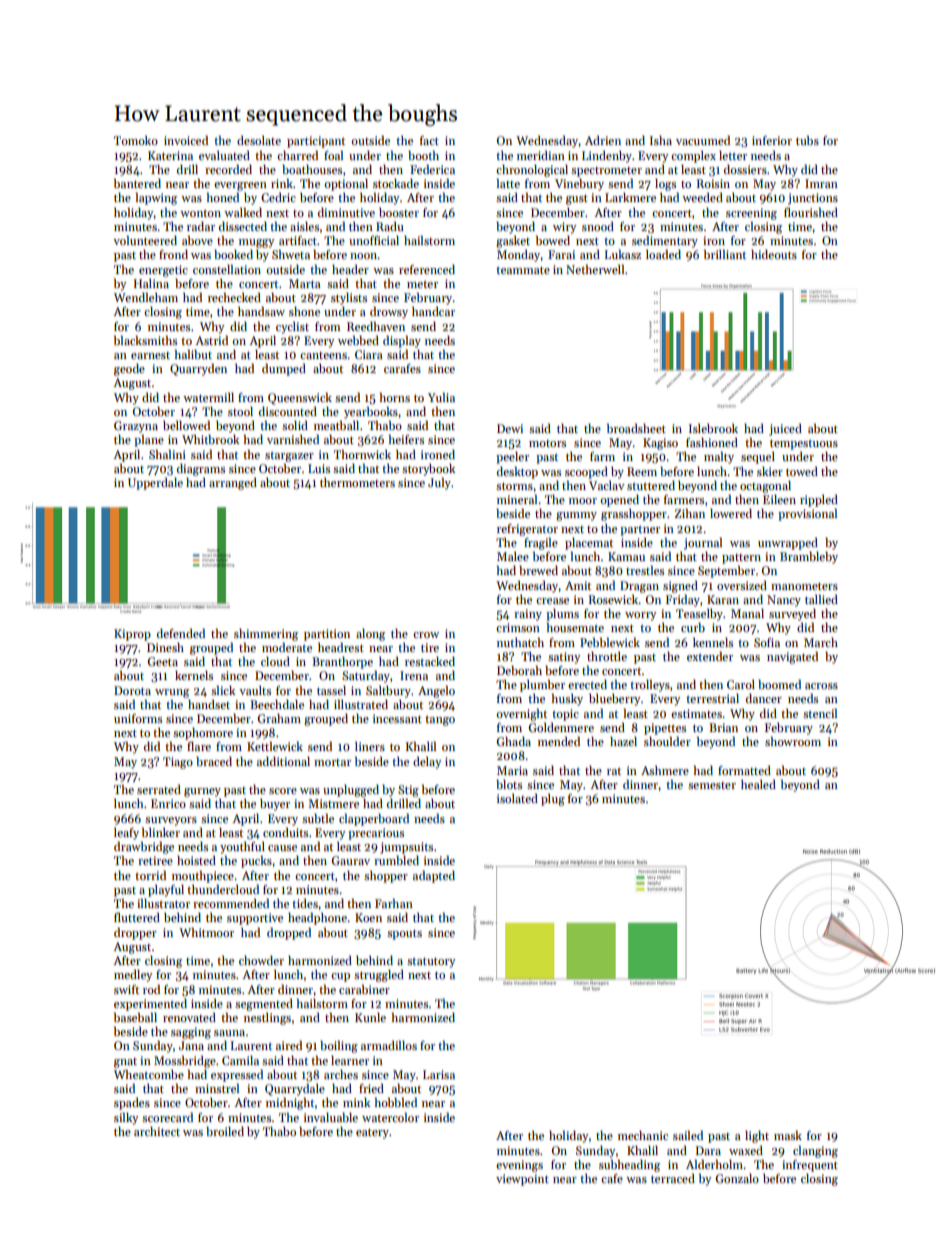 The height and width of the screenshot is (1233, 952). What do you see at coordinates (589, 544) in the screenshot?
I see `placemat` at bounding box center [589, 544].
